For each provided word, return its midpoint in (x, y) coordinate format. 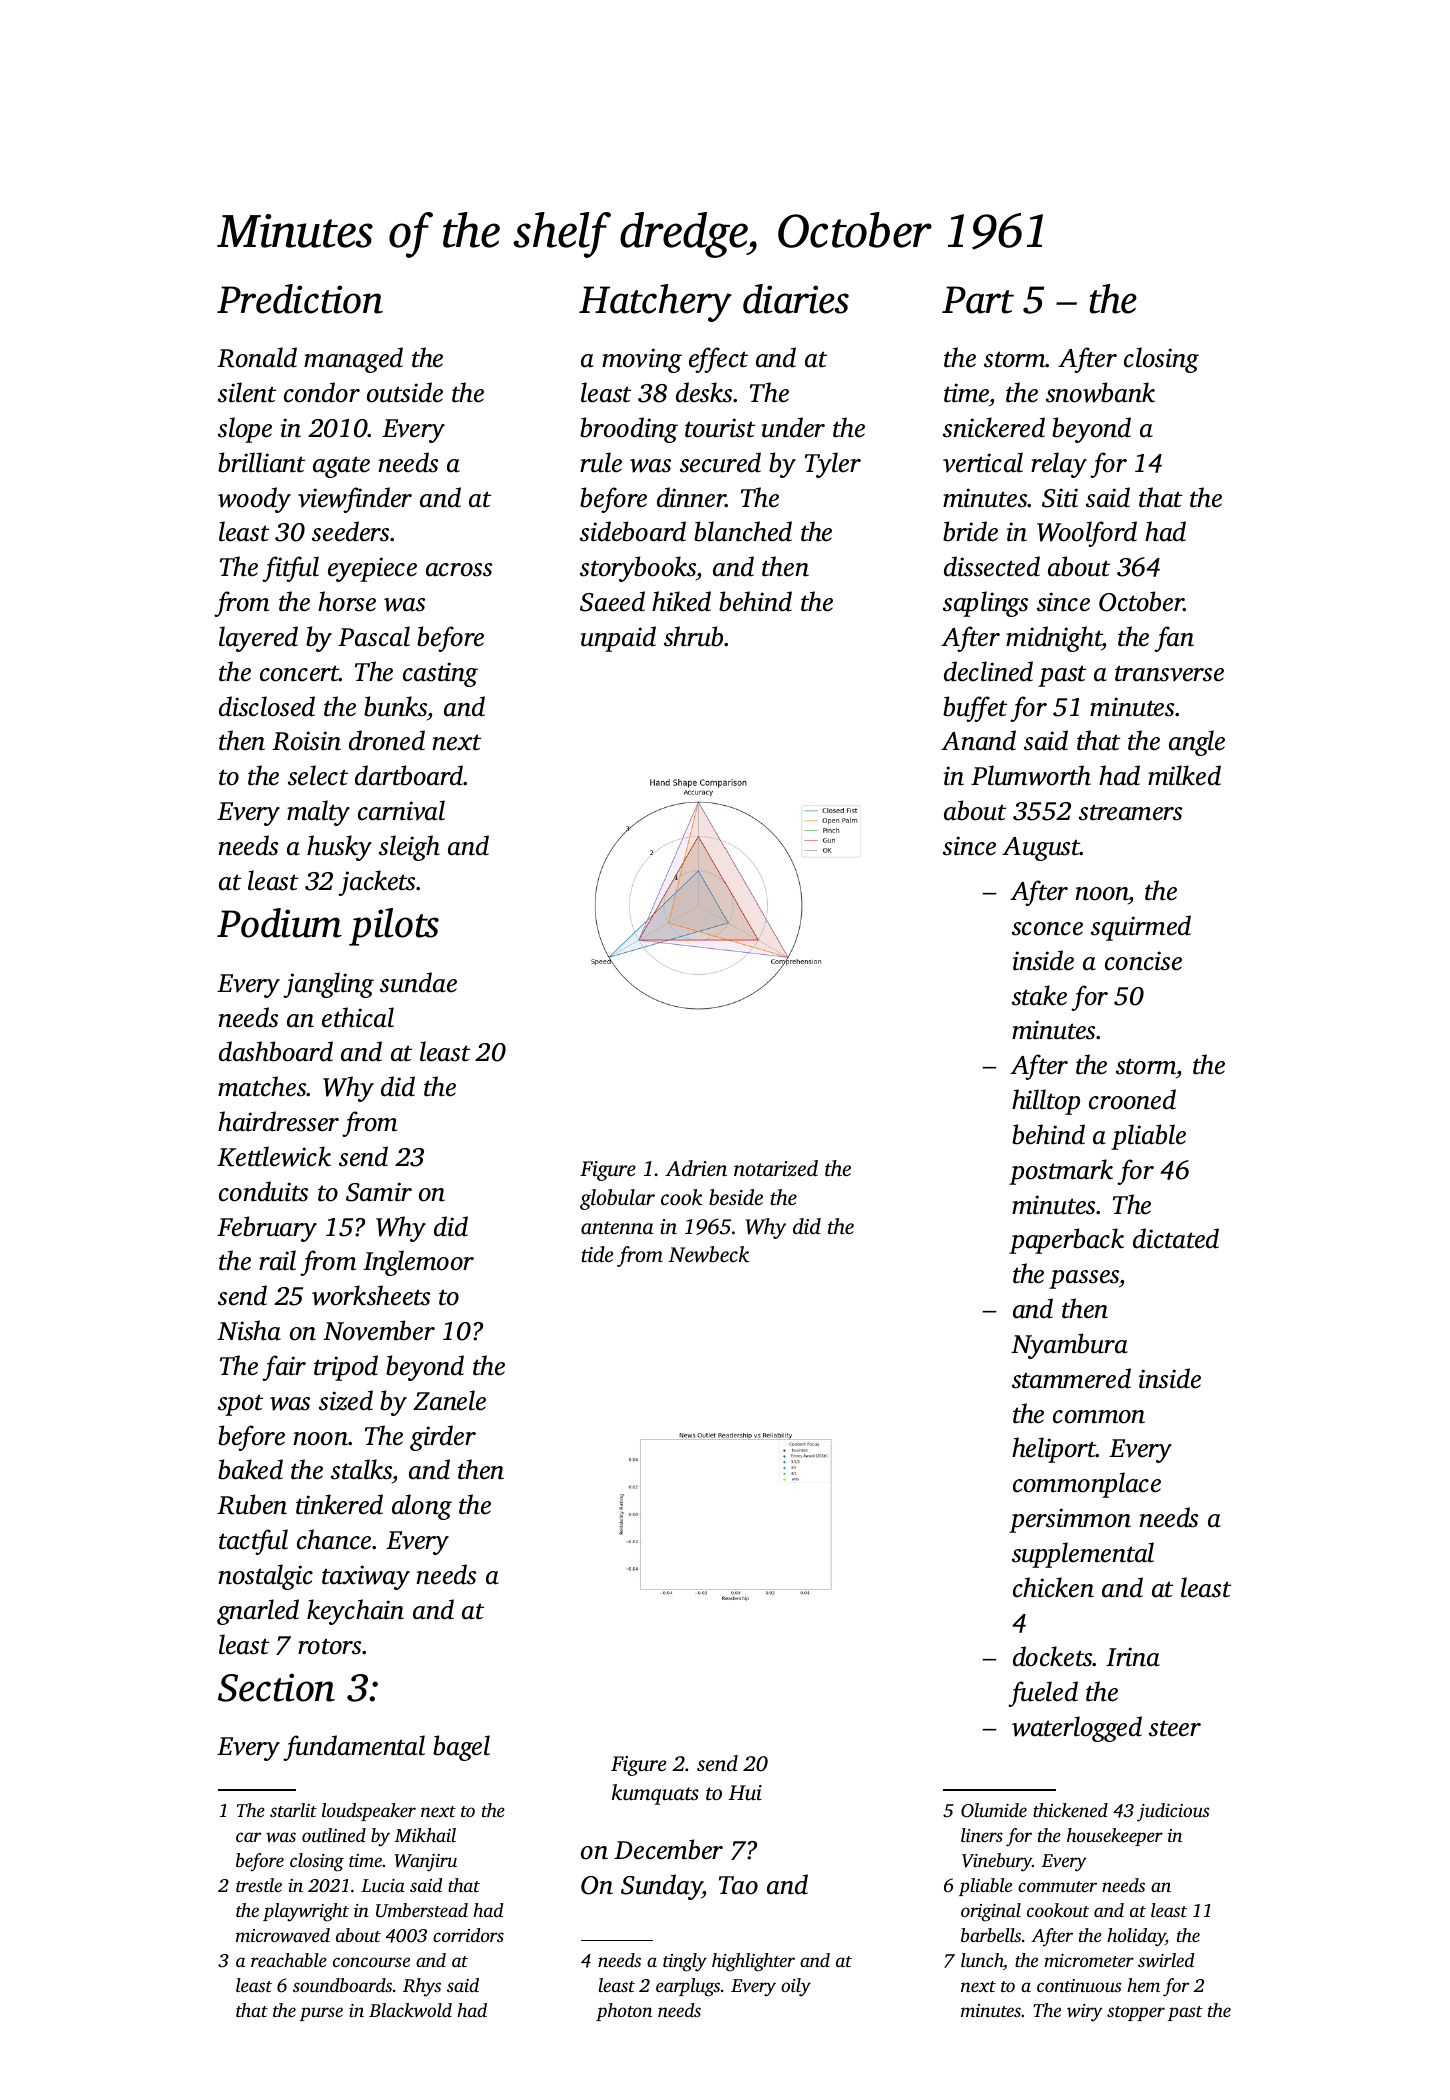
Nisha (249, 1330)
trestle (259, 1885)
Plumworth (1031, 775)
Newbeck (708, 1254)
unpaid (618, 639)
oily (796, 1987)
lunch (982, 1960)
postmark (1061, 1172)
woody (254, 500)
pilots (394, 927)
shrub (693, 636)
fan (1174, 639)
